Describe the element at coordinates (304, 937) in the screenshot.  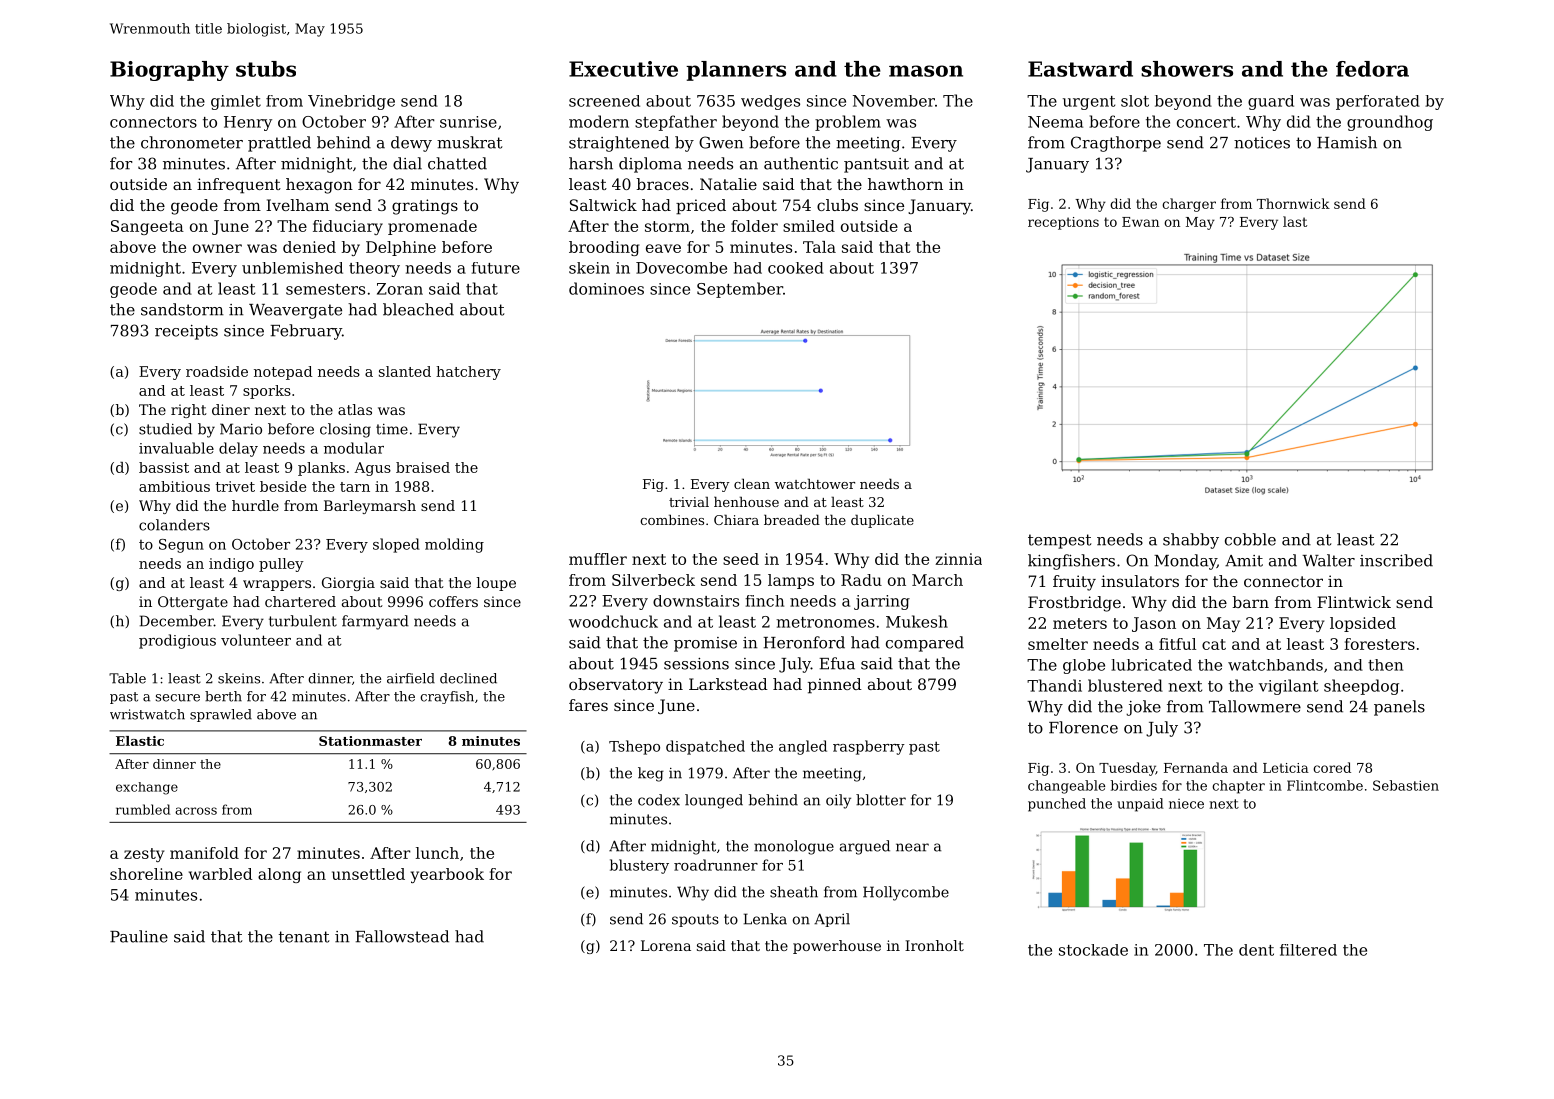
I see `tenant` at that location.
